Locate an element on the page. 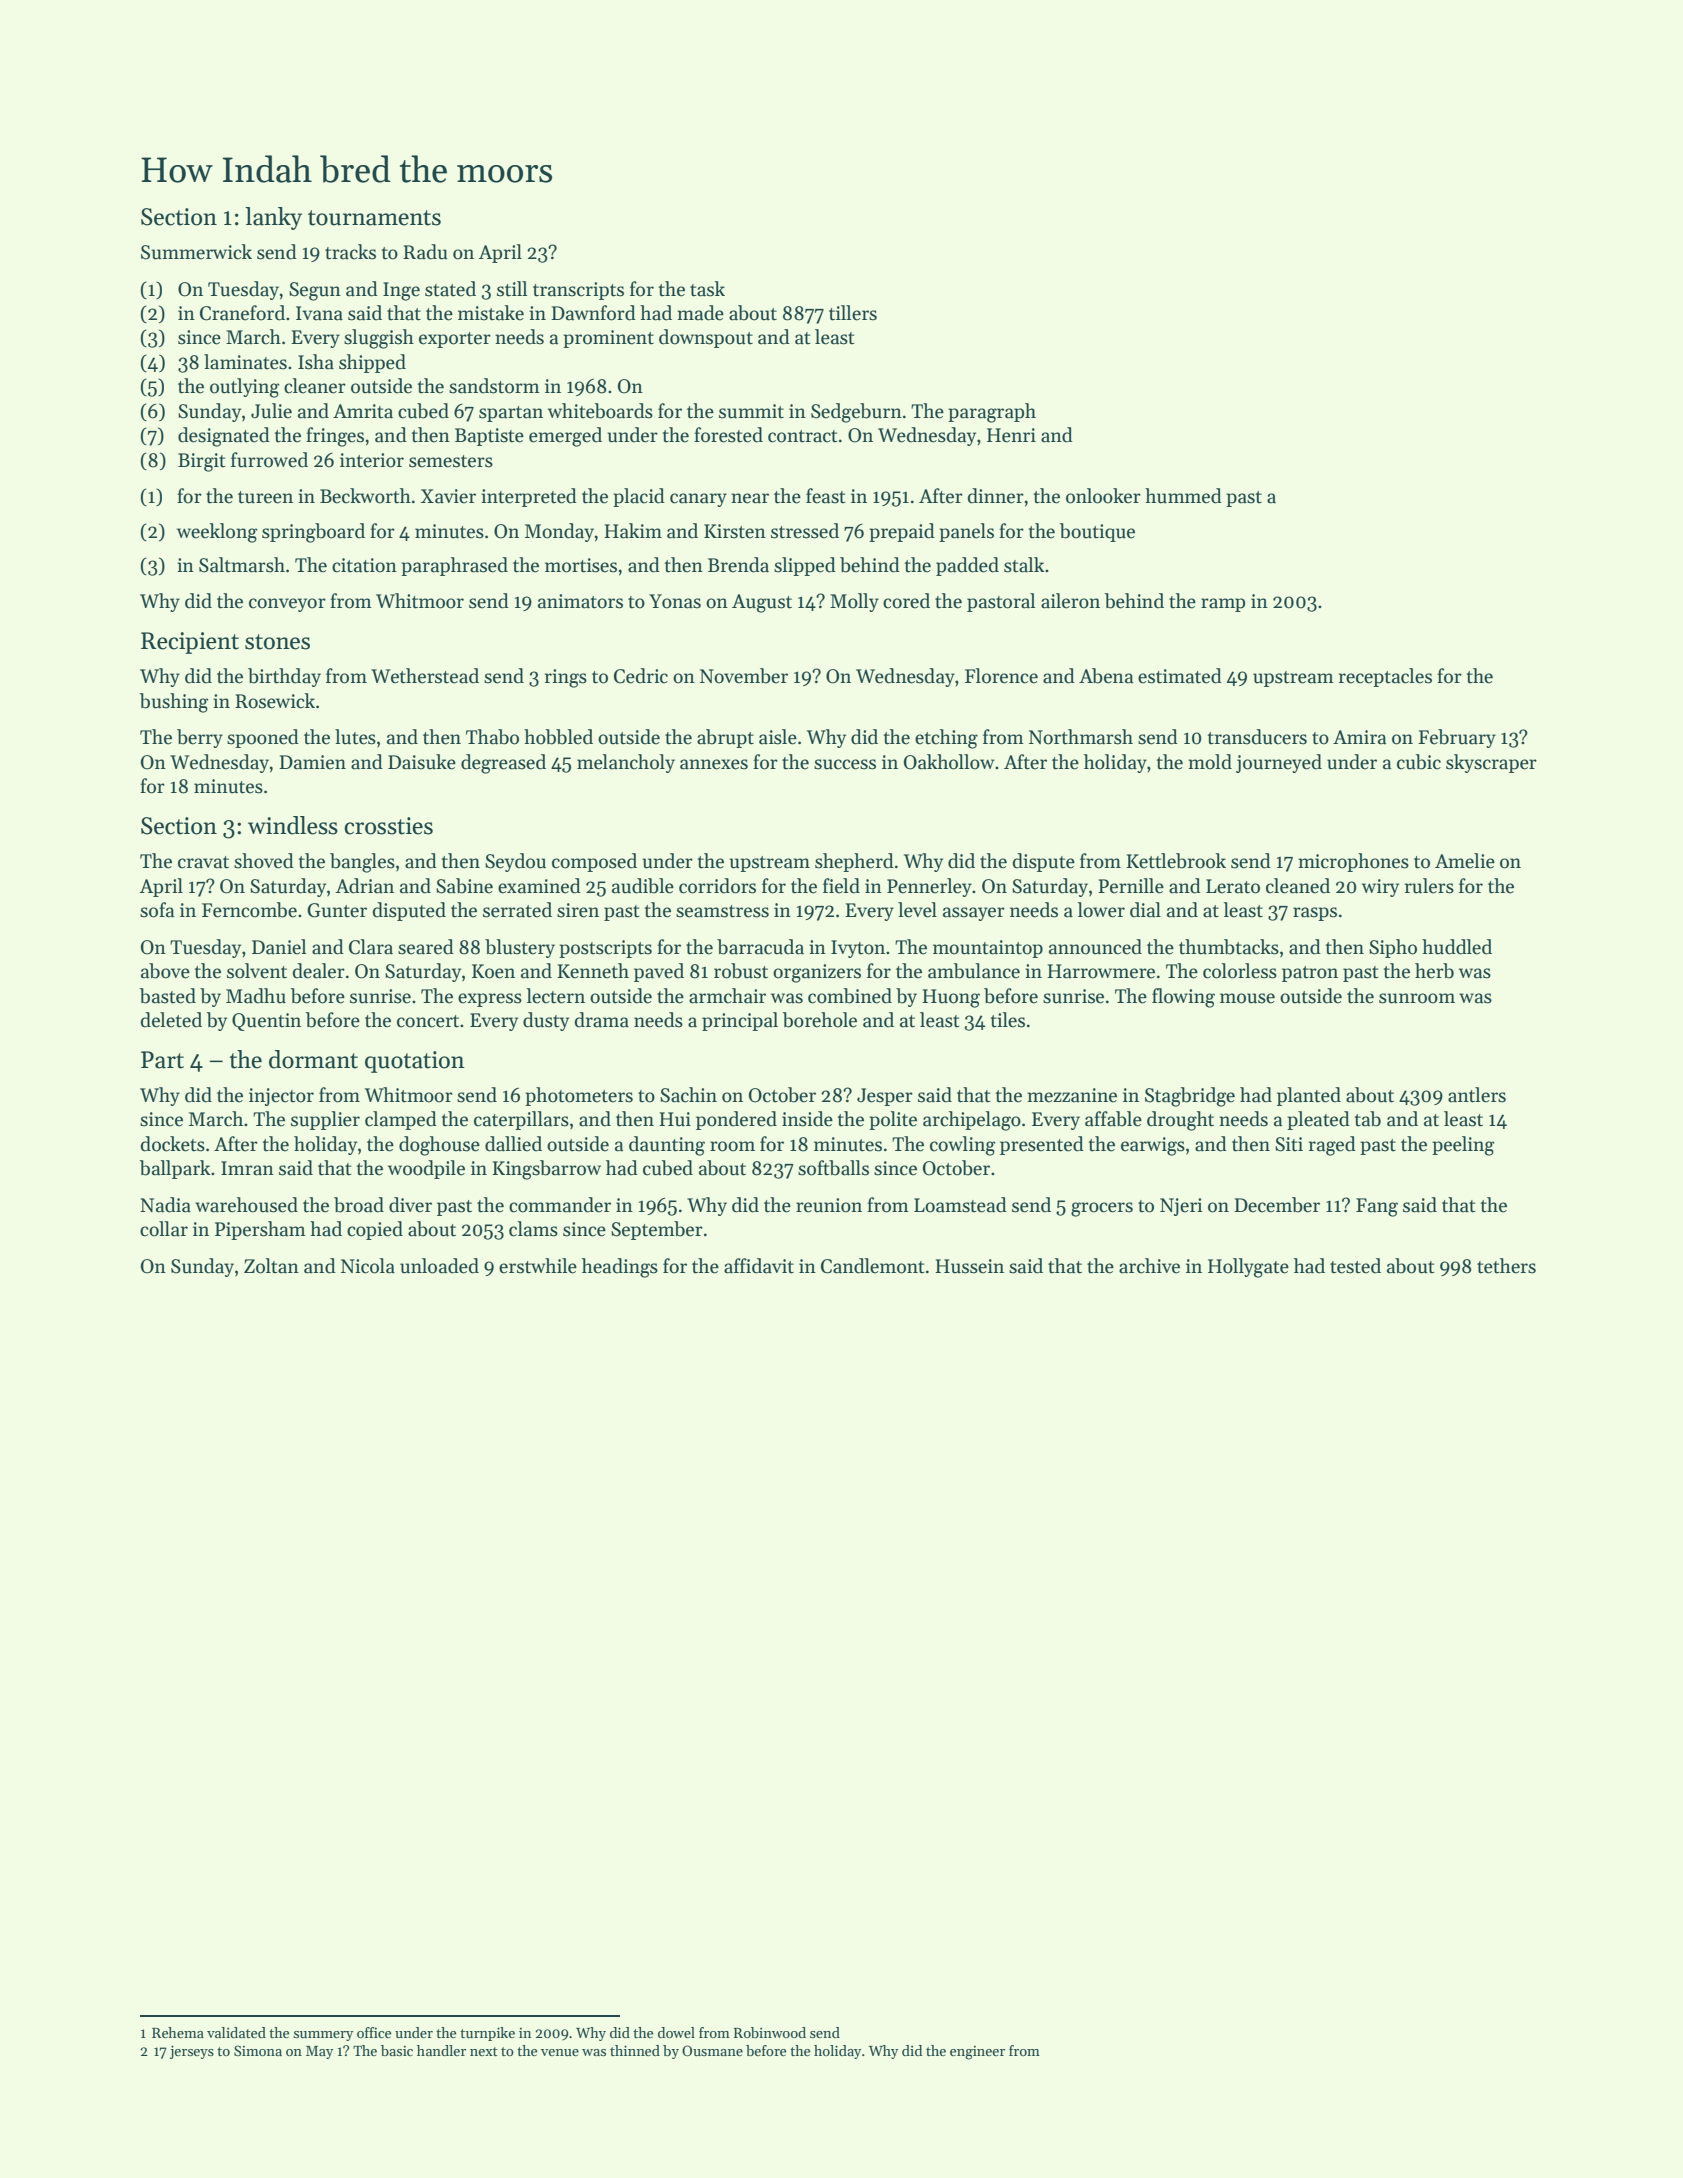  jerseys is located at coordinates (192, 2052).
